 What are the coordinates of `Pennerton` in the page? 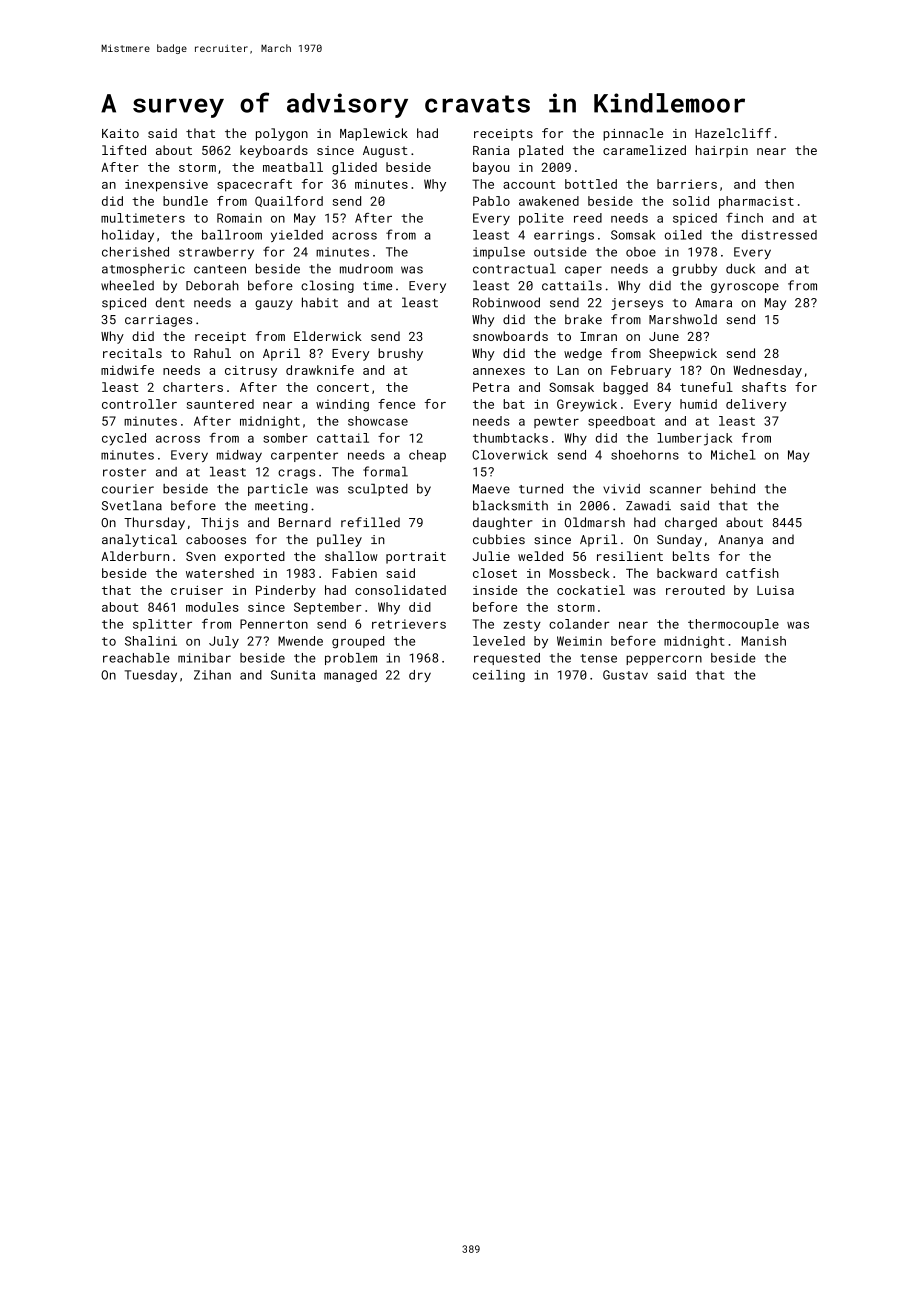 It's located at (274, 624).
